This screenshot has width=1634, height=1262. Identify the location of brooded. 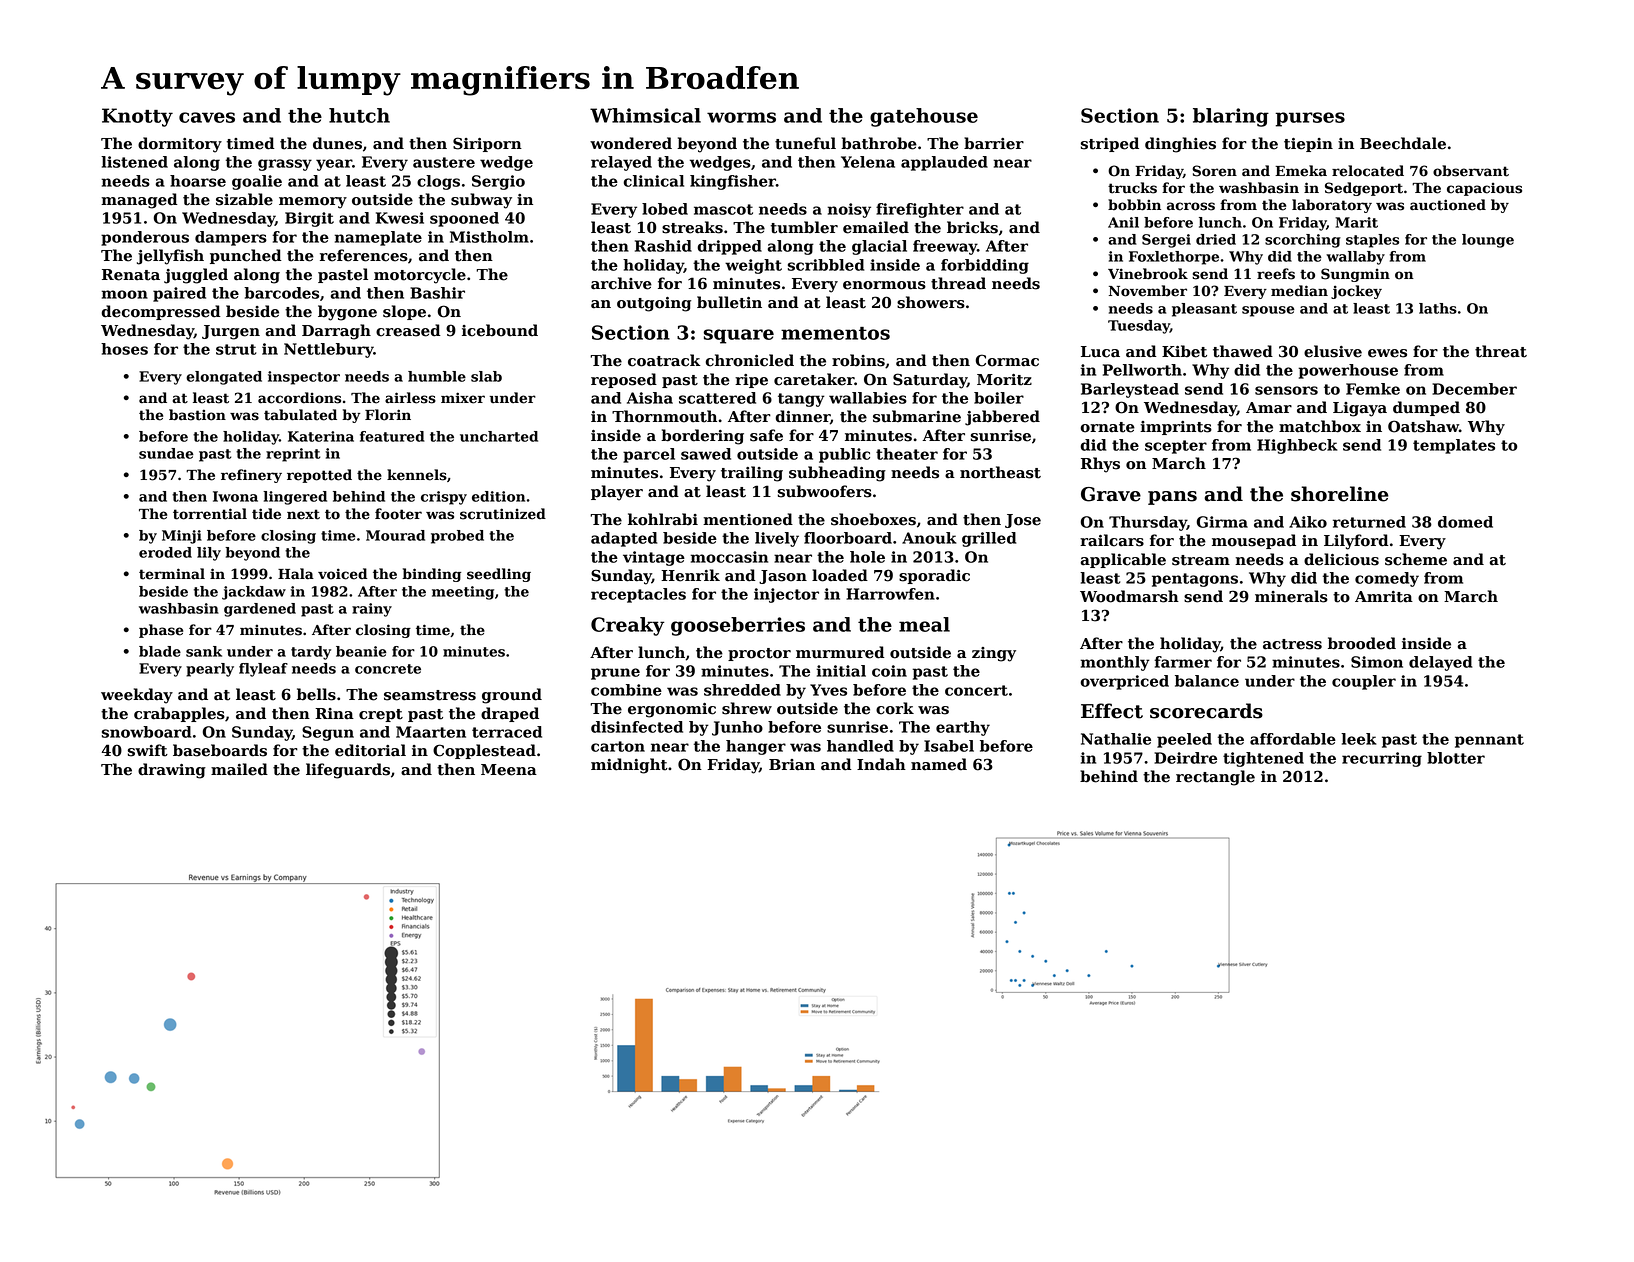
(1362, 643).
